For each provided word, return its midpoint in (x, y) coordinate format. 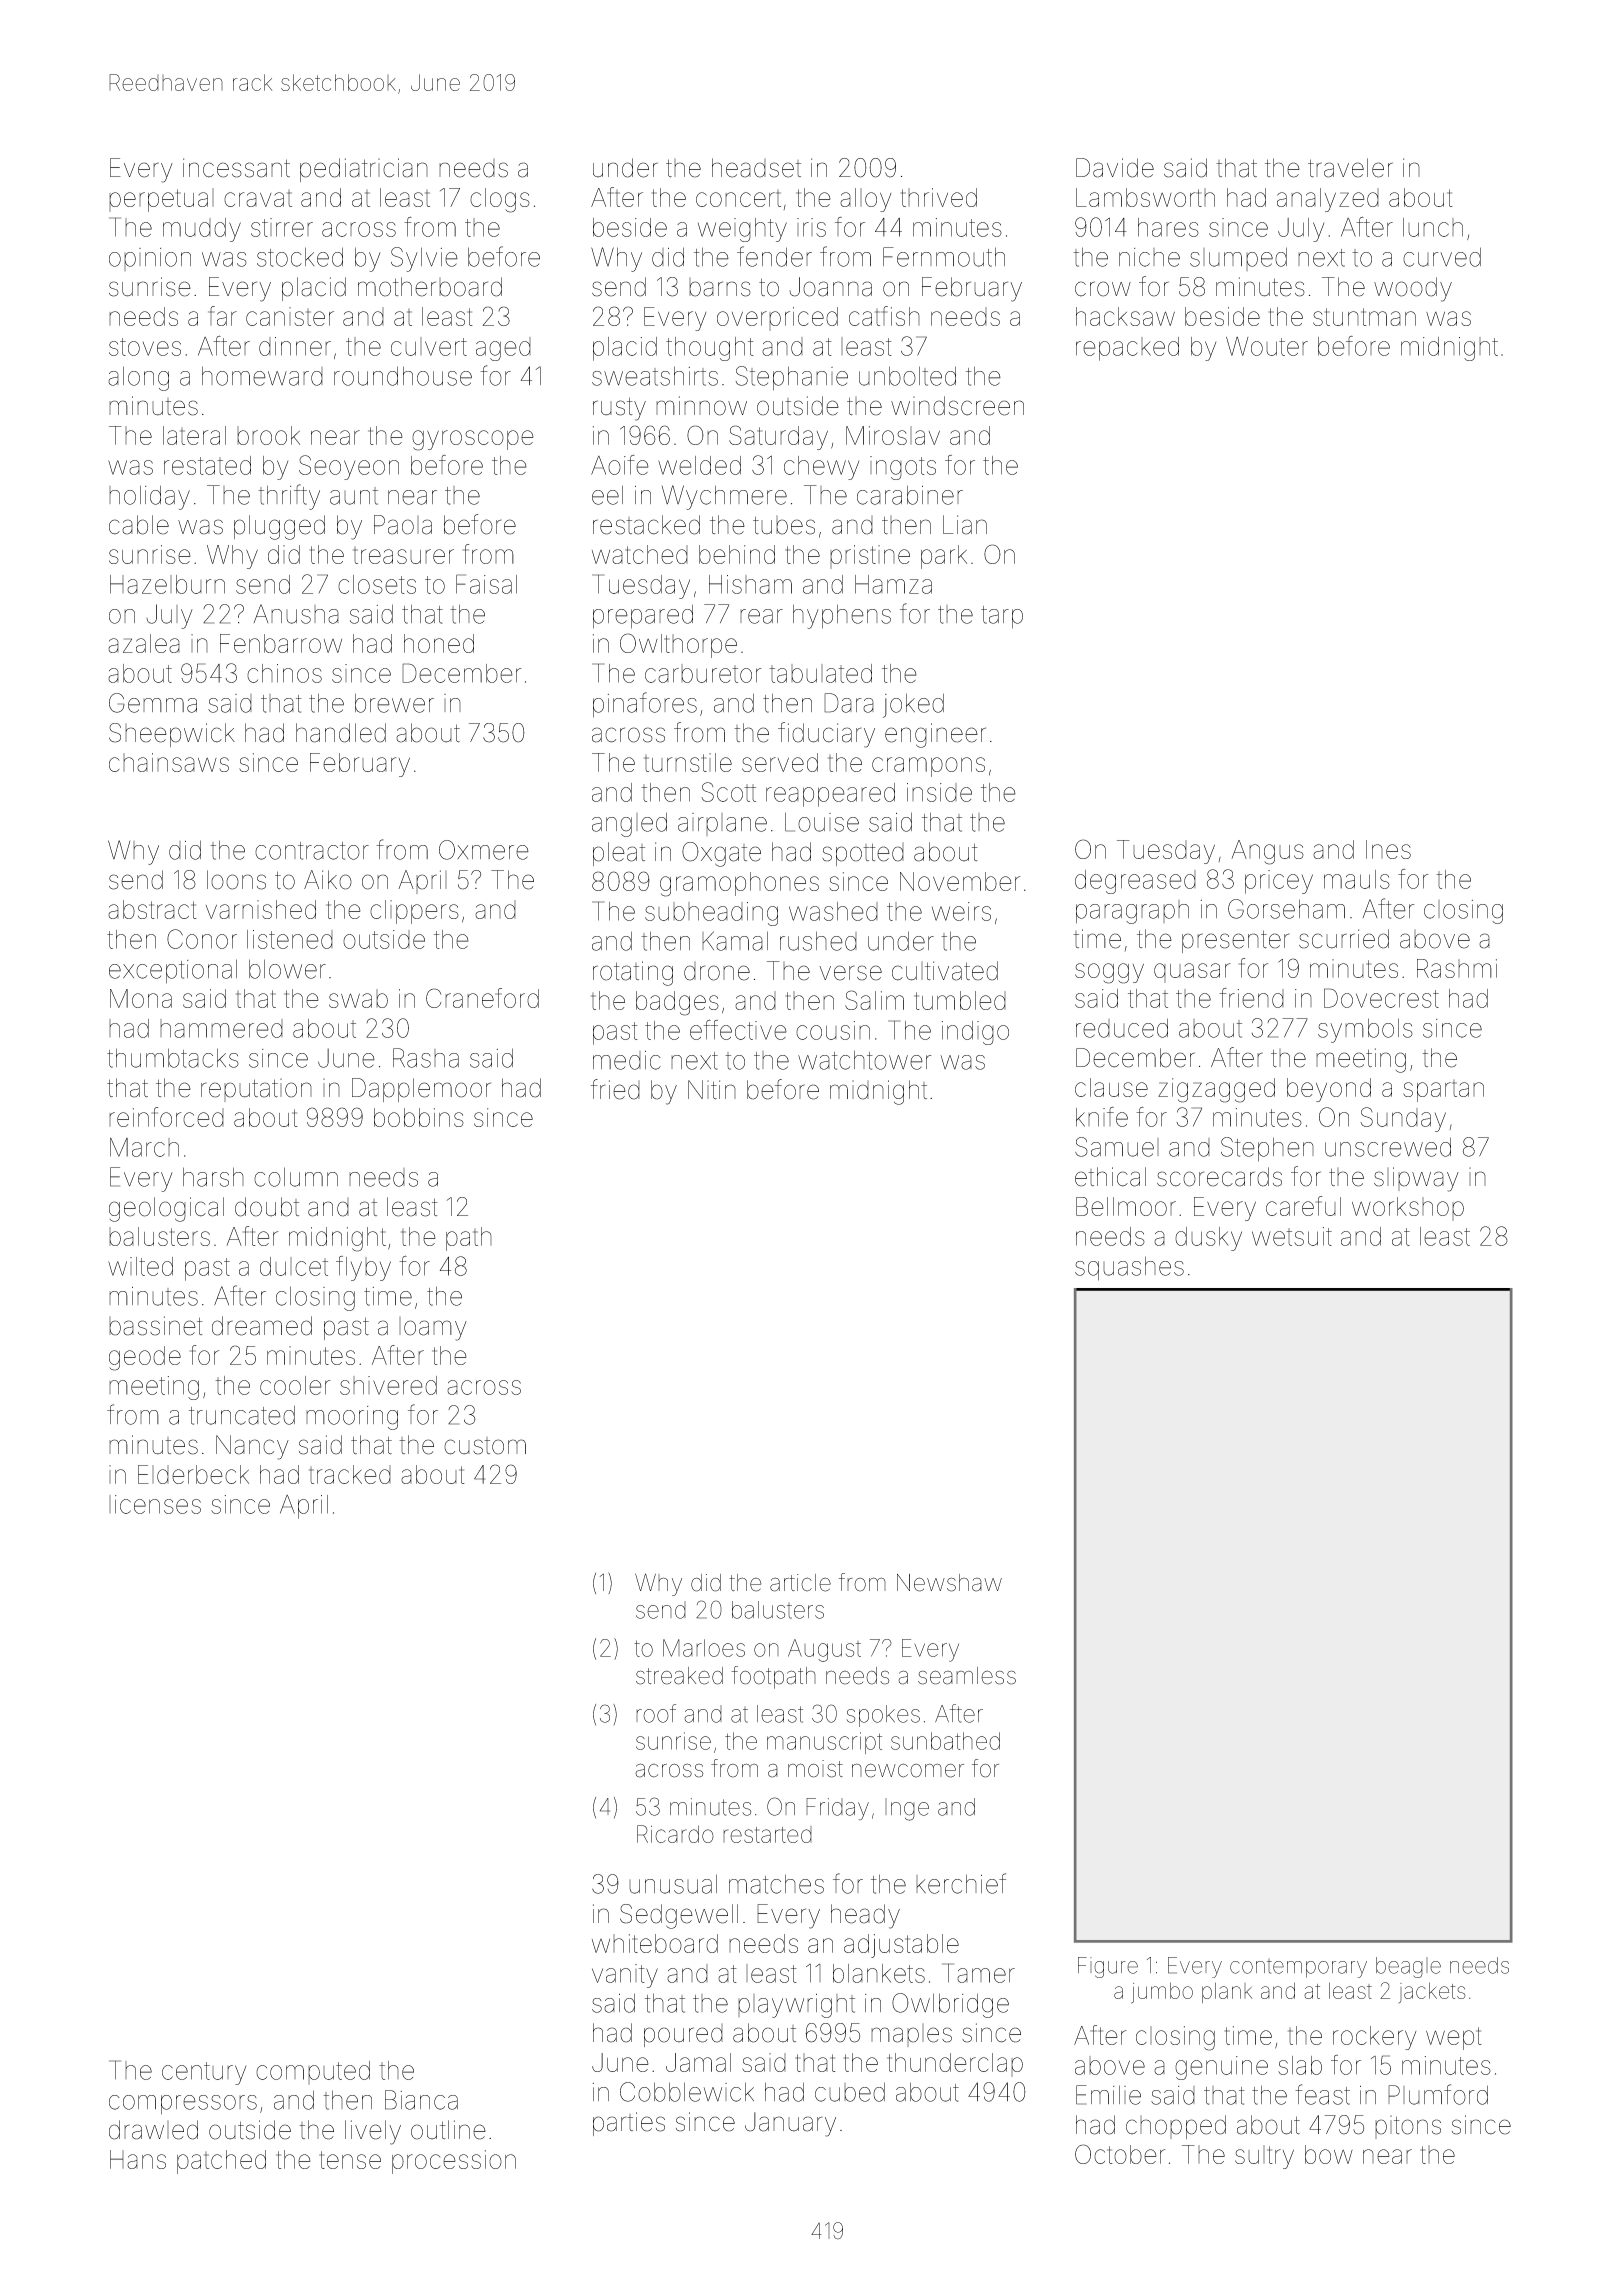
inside (939, 792)
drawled (153, 2130)
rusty (619, 409)
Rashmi (1457, 968)
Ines (1388, 849)
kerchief (961, 1883)
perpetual (161, 200)
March (144, 1147)
